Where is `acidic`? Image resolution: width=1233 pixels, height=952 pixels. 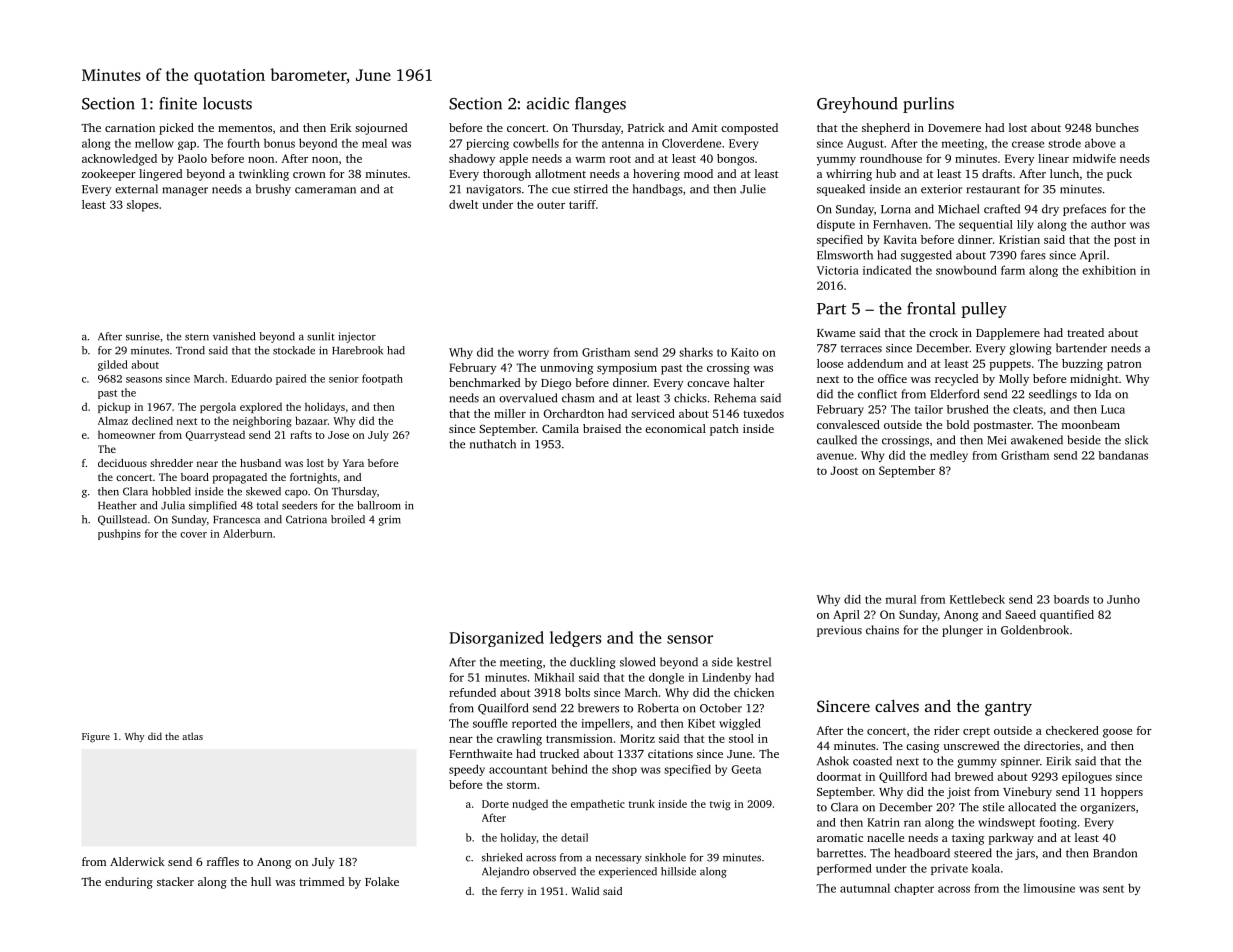
acidic is located at coordinates (548, 103).
